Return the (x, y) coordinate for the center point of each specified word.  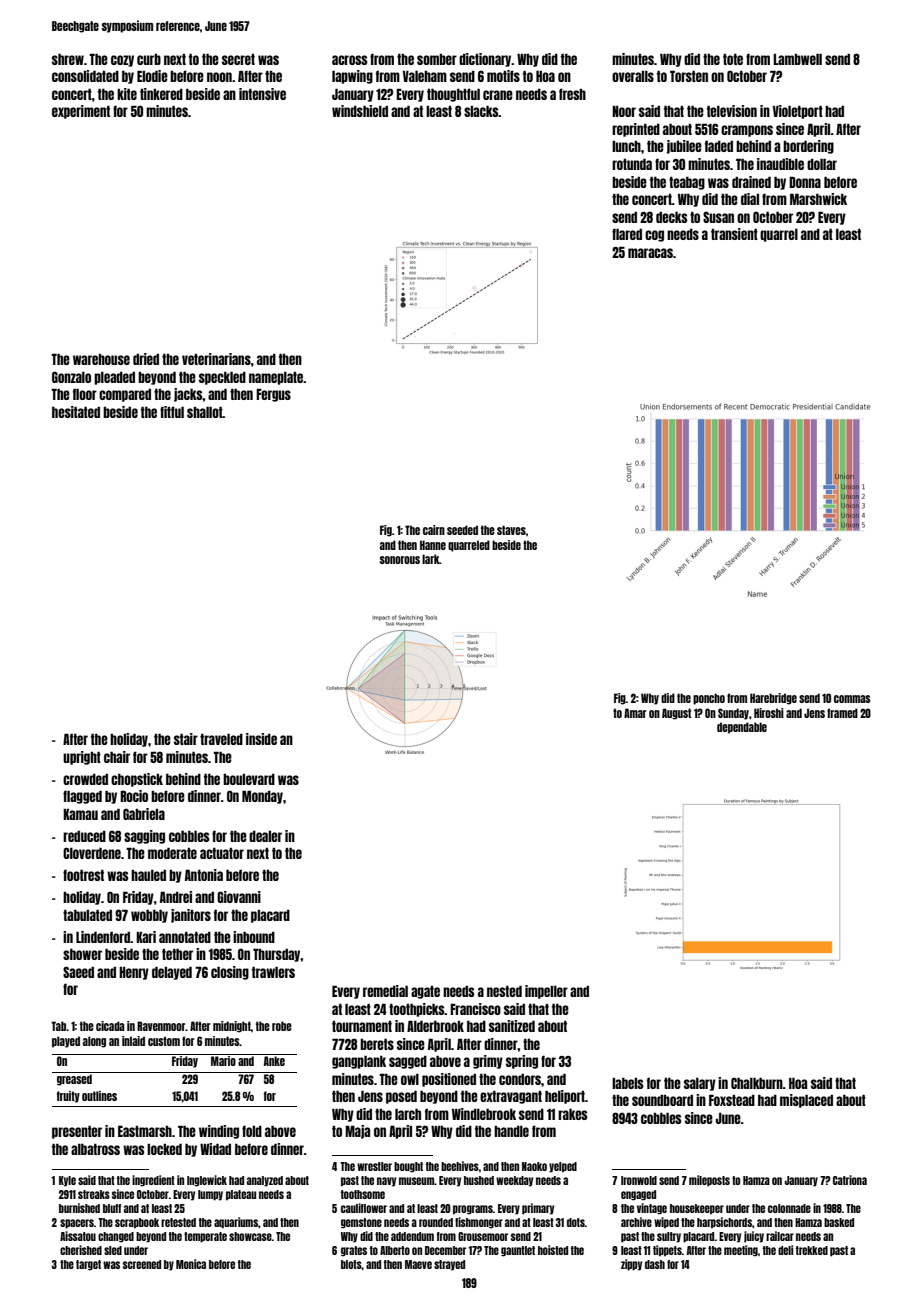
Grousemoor (483, 1236)
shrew (68, 59)
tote (733, 59)
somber (437, 59)
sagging (144, 837)
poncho (709, 699)
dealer (265, 836)
